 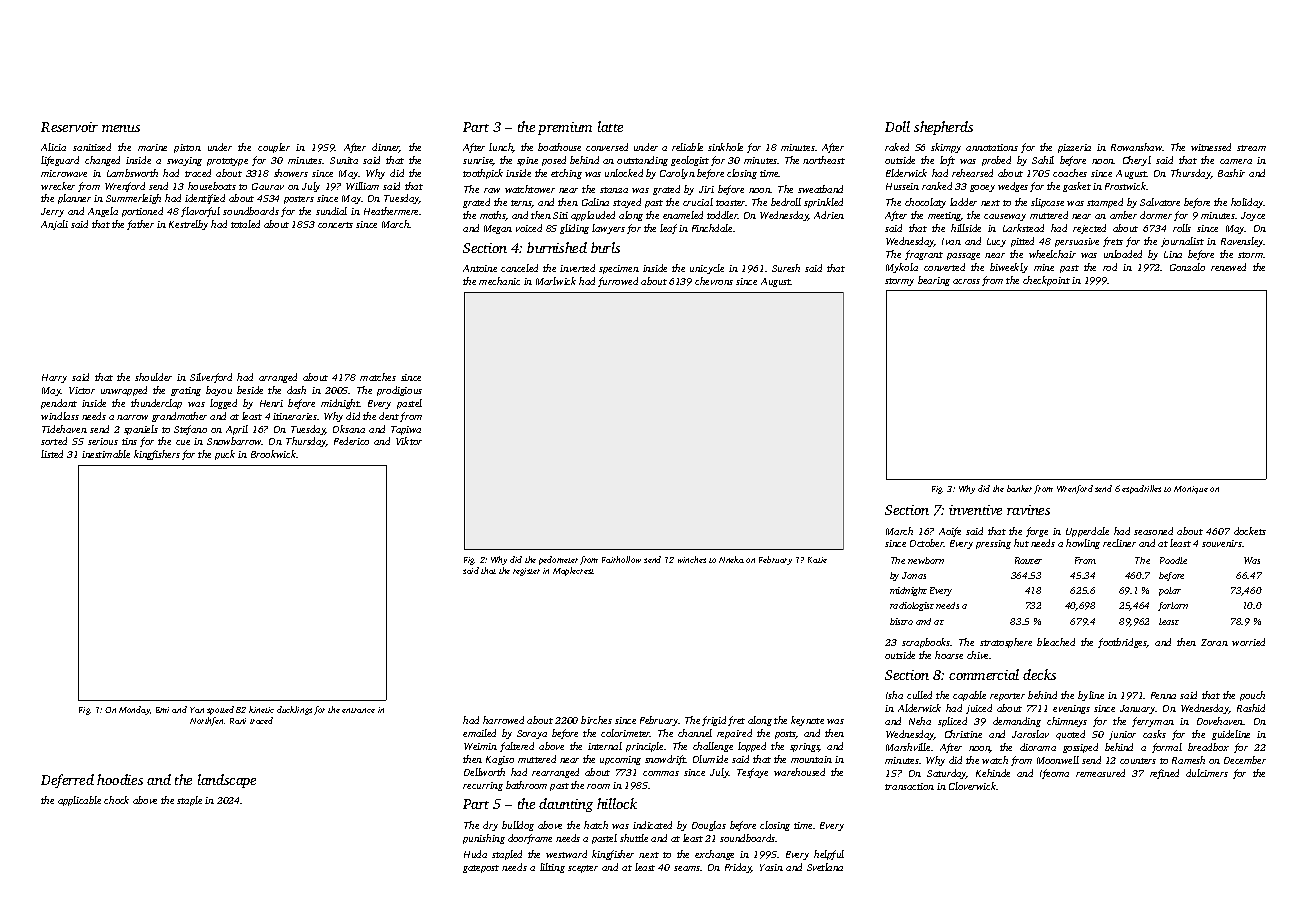 I want to click on latte, so click(x=610, y=126).
